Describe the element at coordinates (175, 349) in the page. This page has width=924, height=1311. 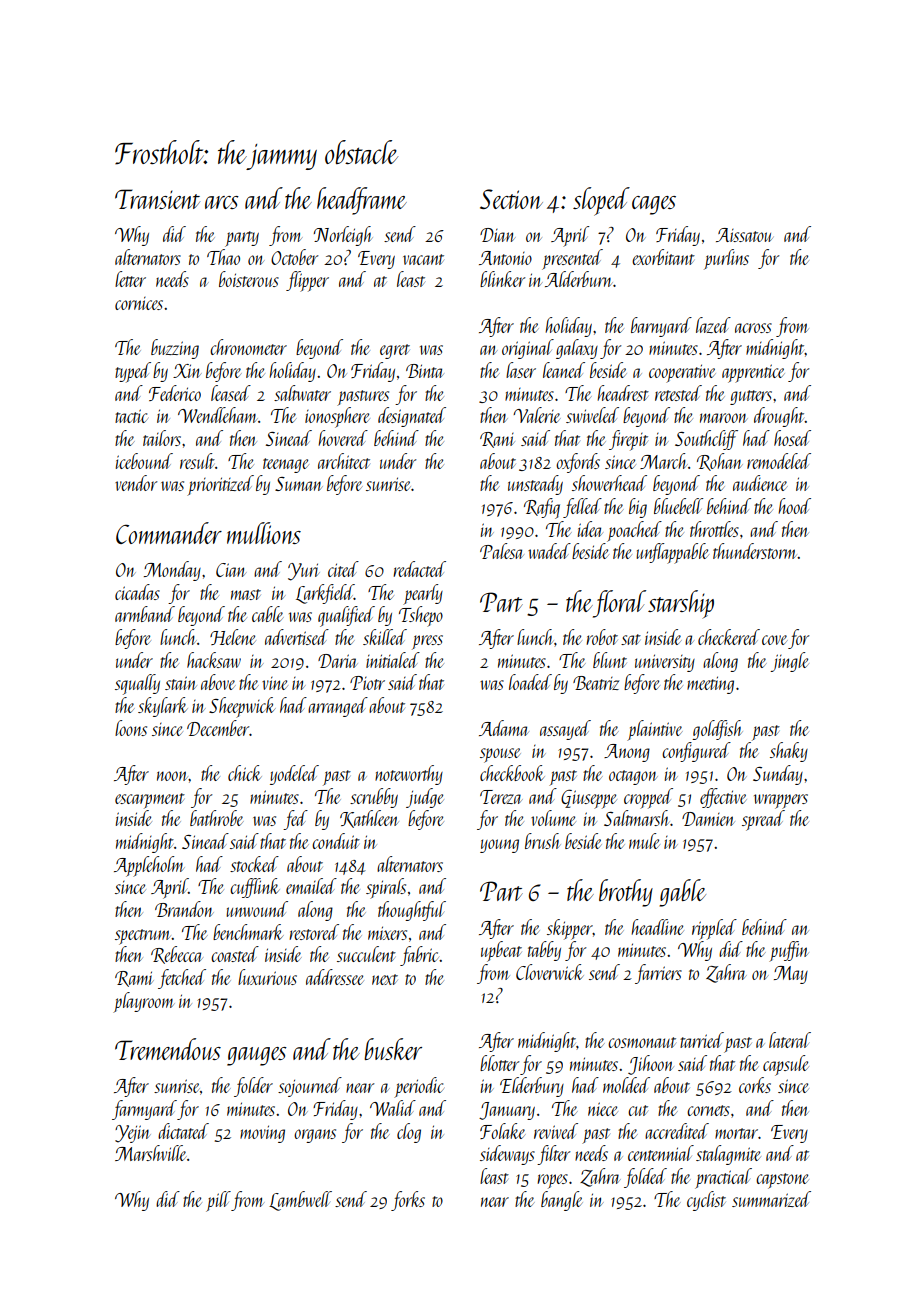
I see `buzzing` at that location.
